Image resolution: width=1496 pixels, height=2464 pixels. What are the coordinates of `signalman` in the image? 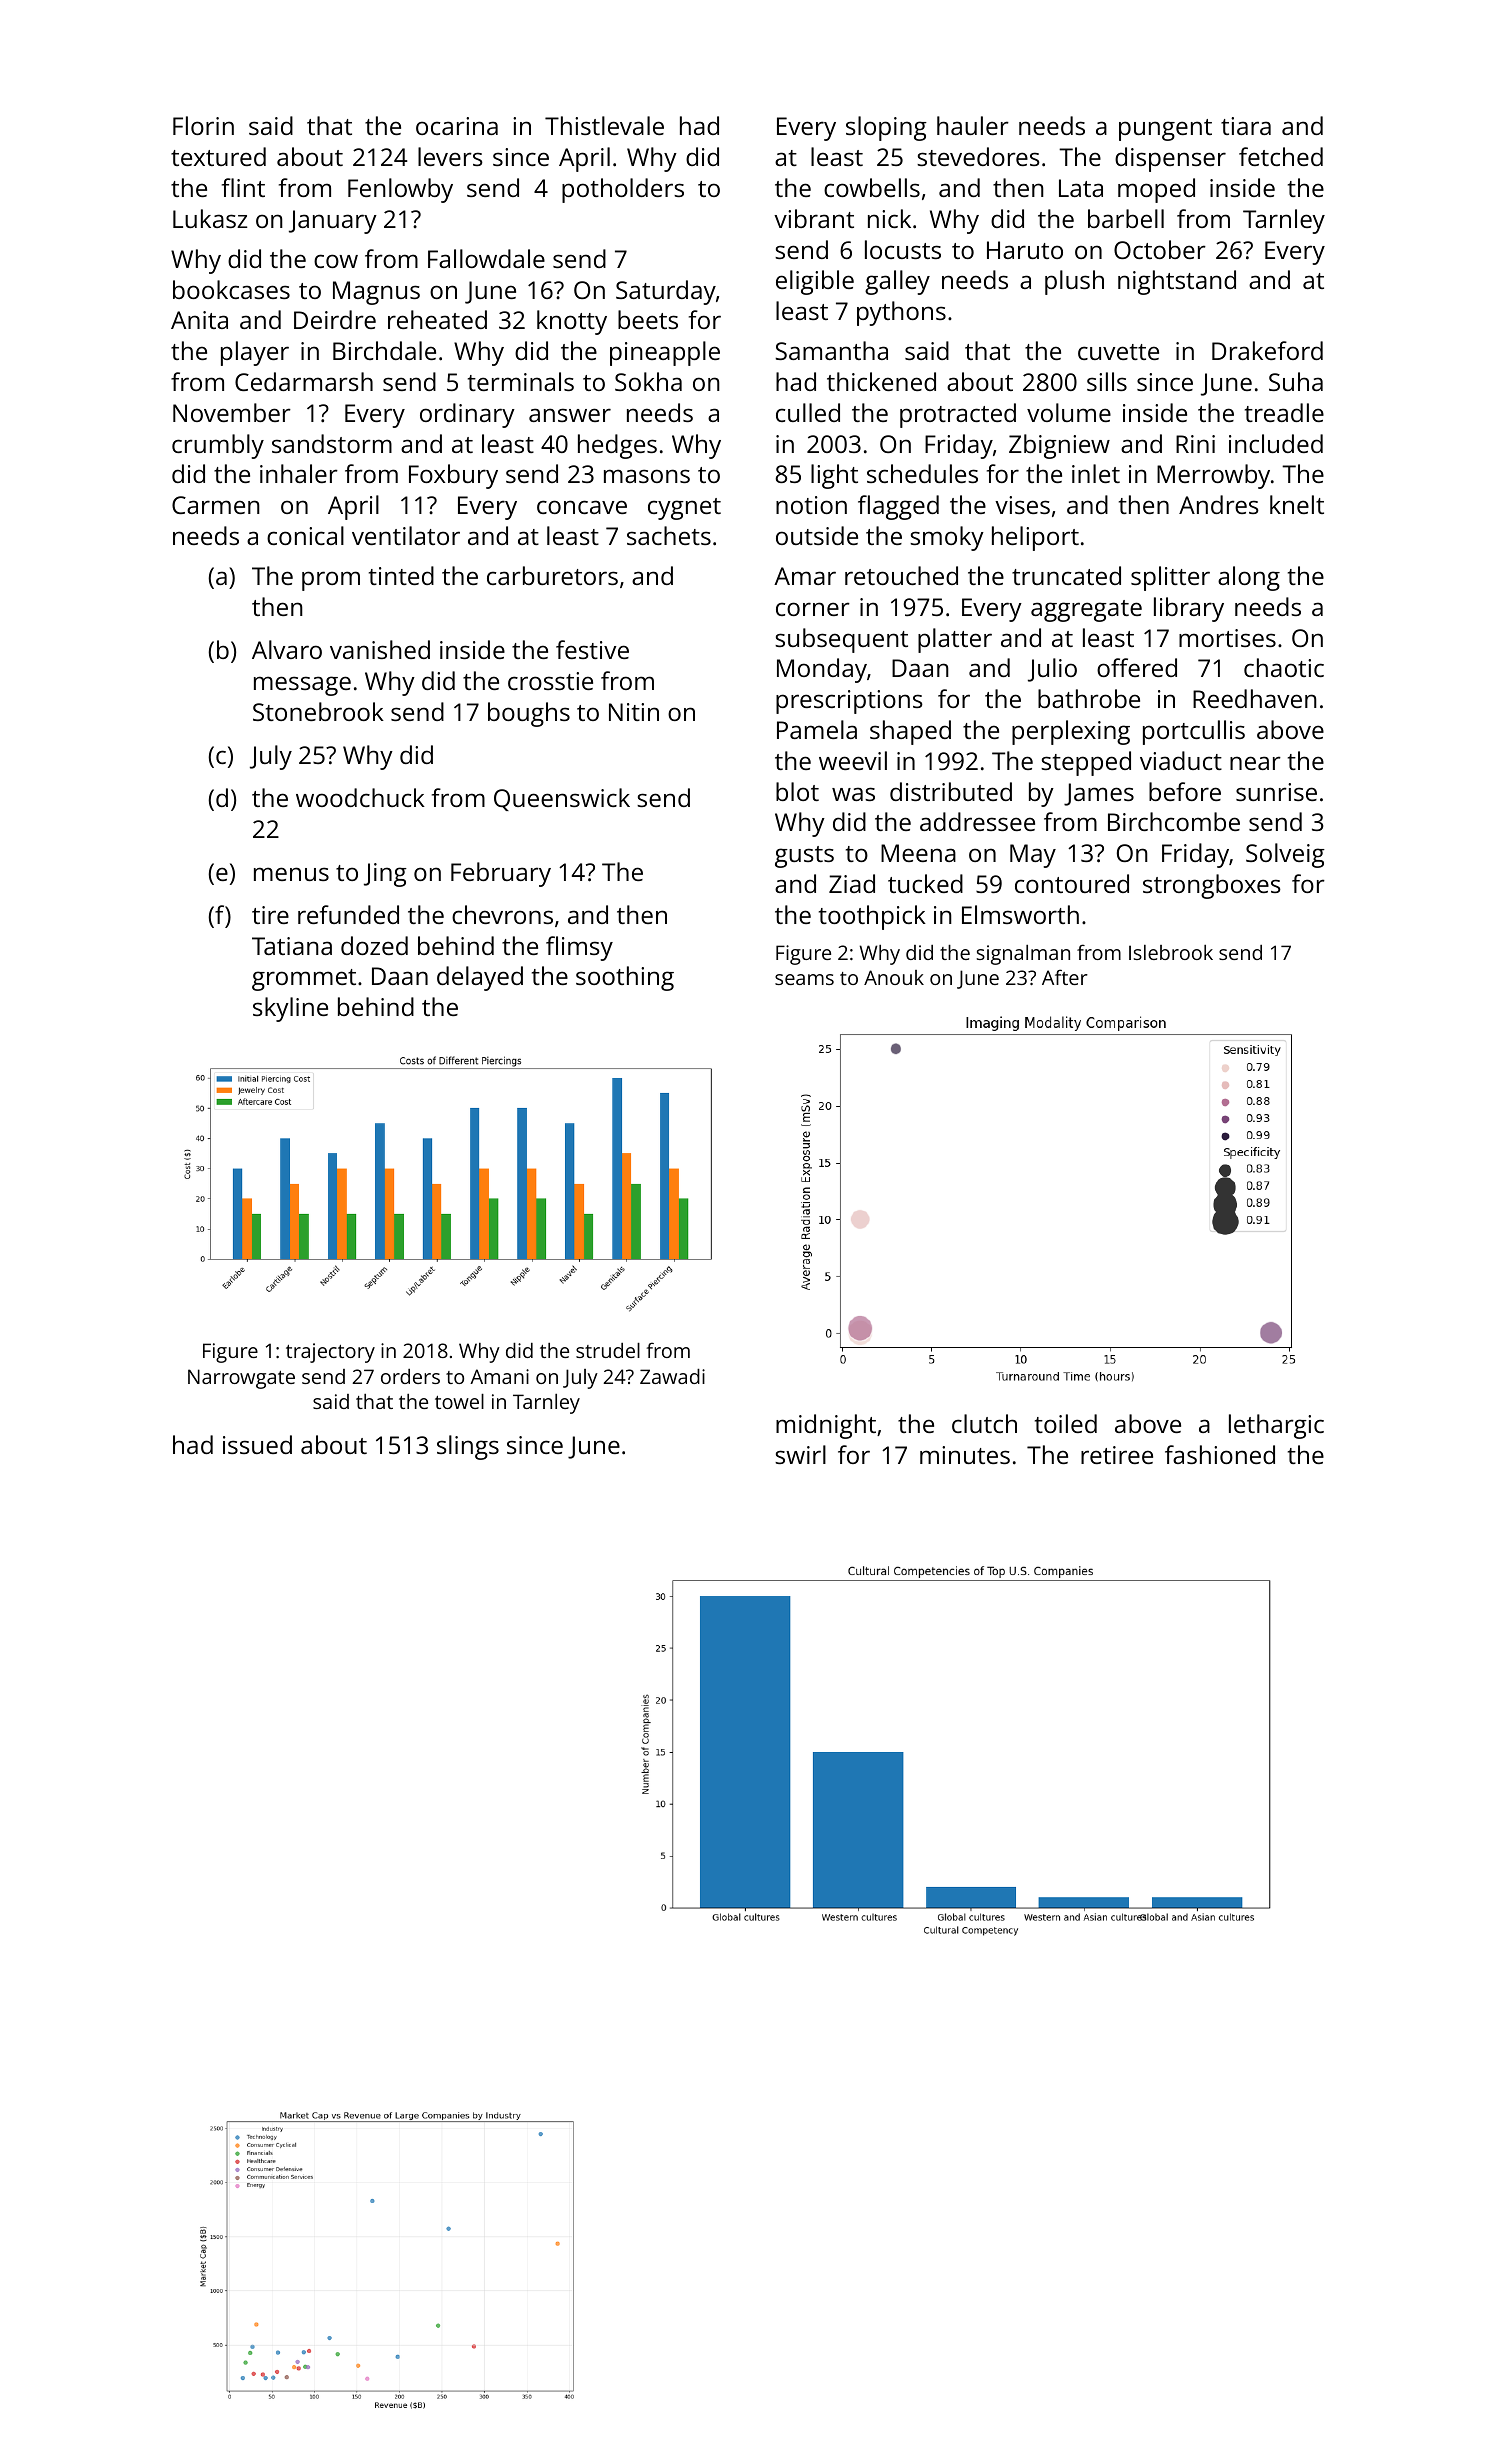 It's located at (1023, 955).
